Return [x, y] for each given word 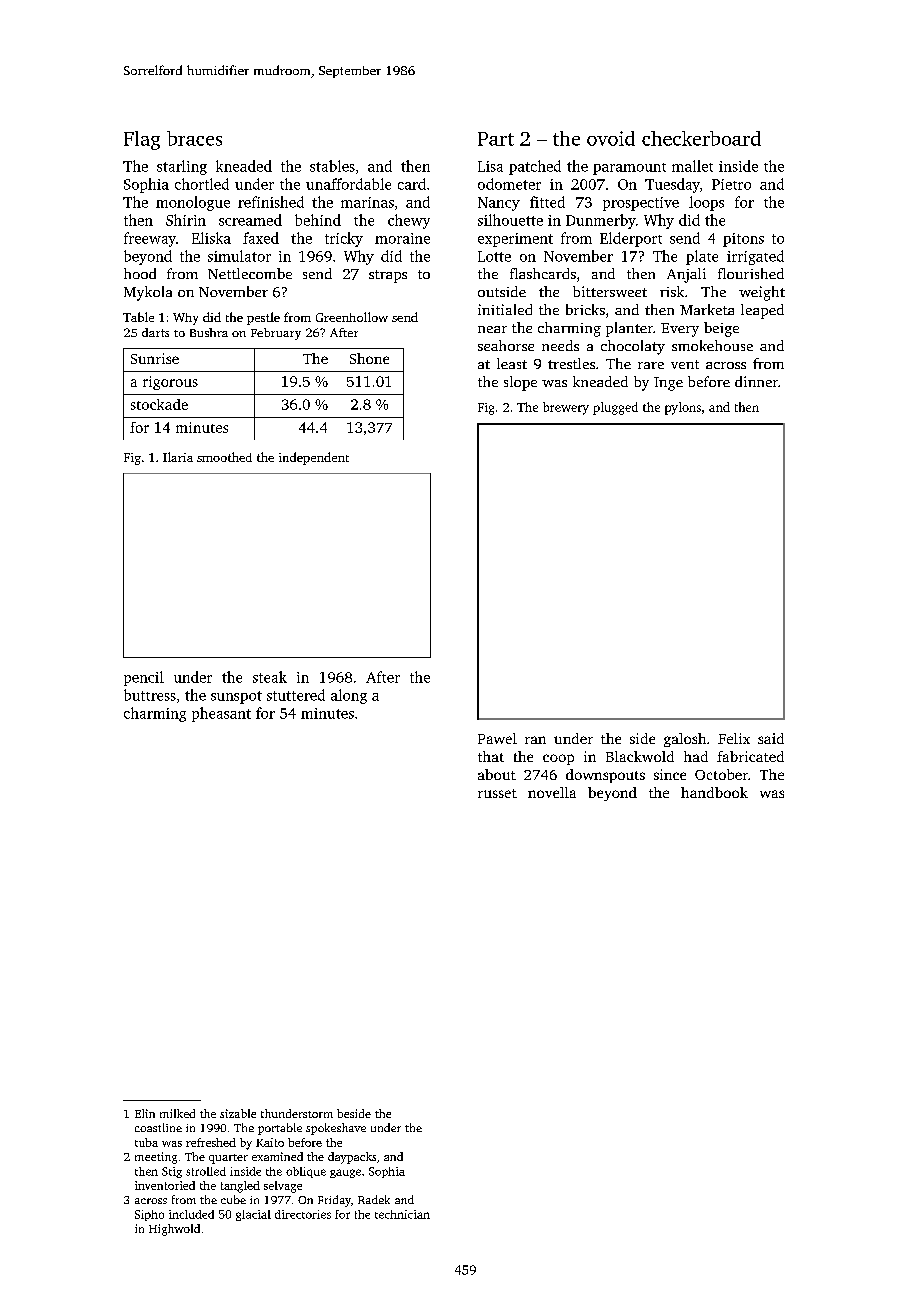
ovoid [611, 138]
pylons [683, 408]
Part [496, 139]
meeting [156, 1158]
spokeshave [336, 1129]
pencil [144, 678]
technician [402, 1214]
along [349, 696]
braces [194, 138]
